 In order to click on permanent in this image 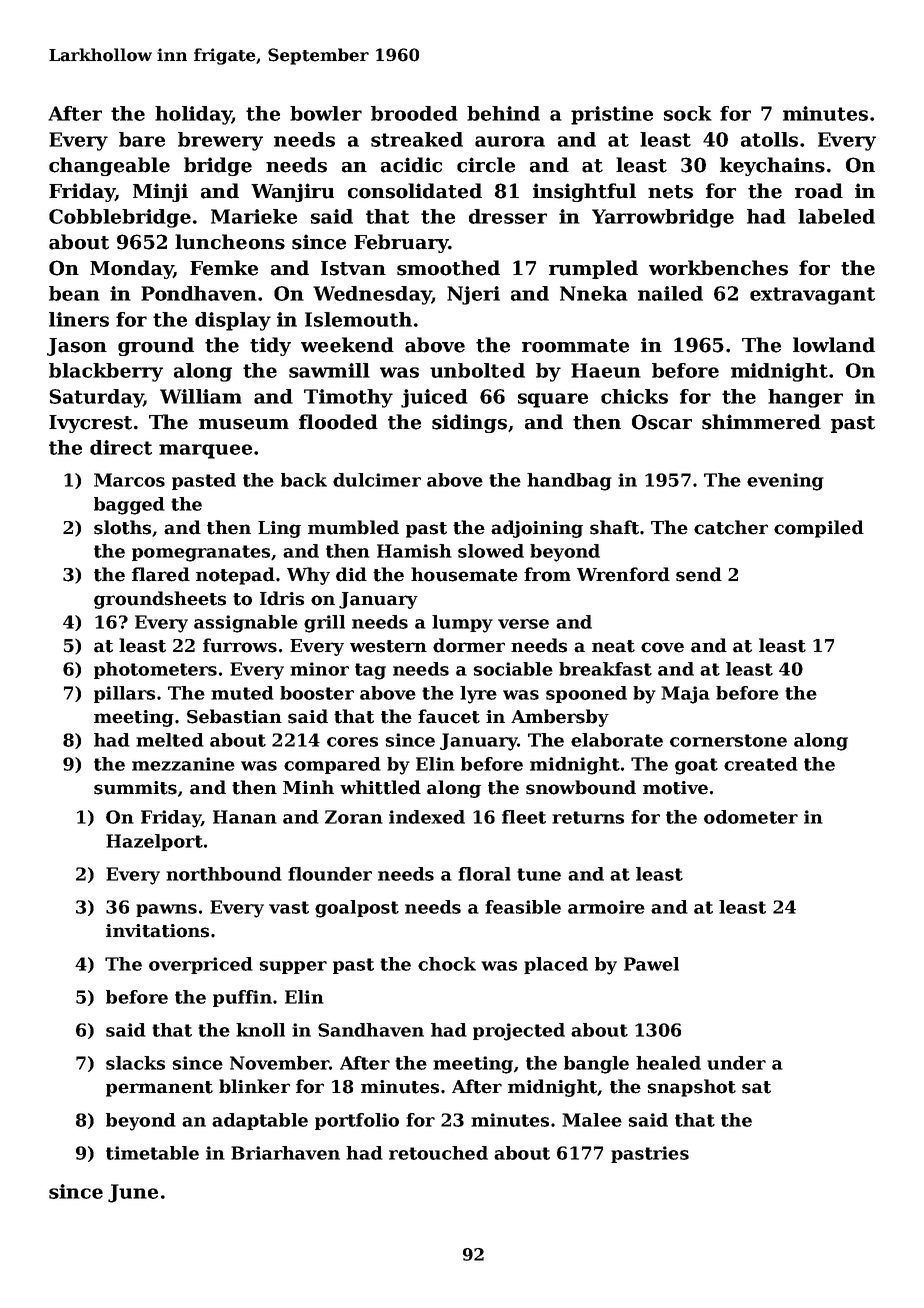, I will do `click(159, 1089)`.
